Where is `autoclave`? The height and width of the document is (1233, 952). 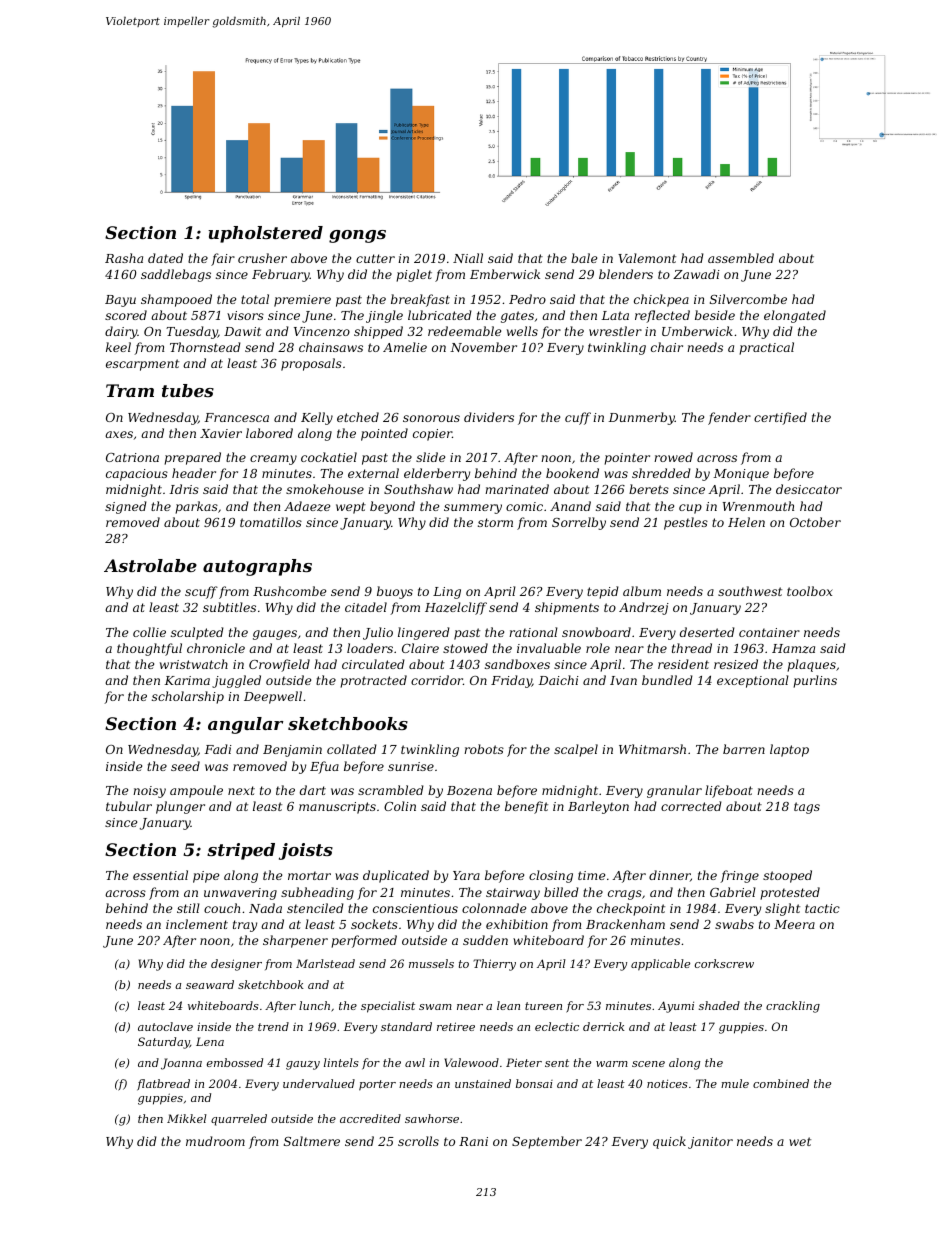 autoclave is located at coordinates (165, 1026).
